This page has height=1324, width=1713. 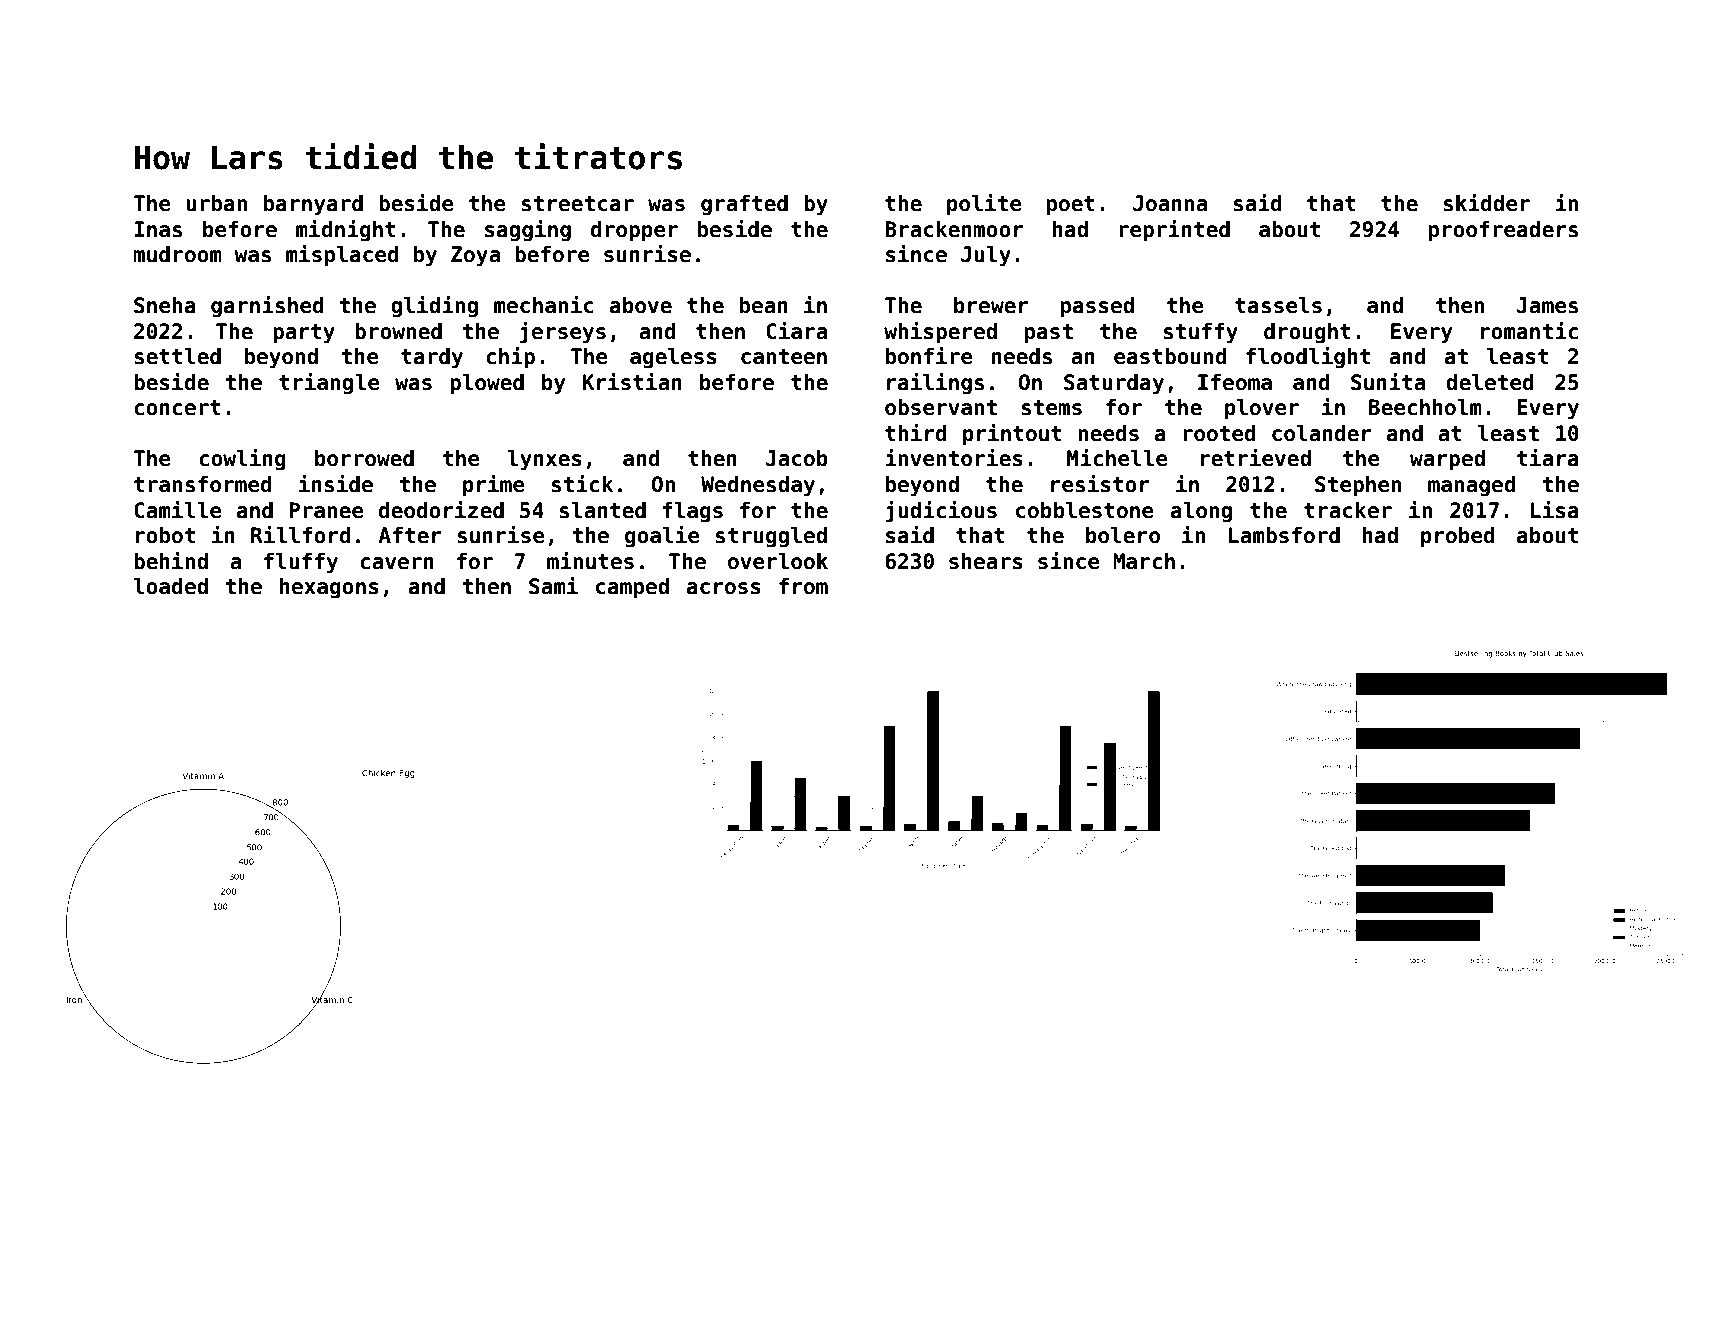 What do you see at coordinates (1388, 382) in the page?
I see `Sunita` at bounding box center [1388, 382].
